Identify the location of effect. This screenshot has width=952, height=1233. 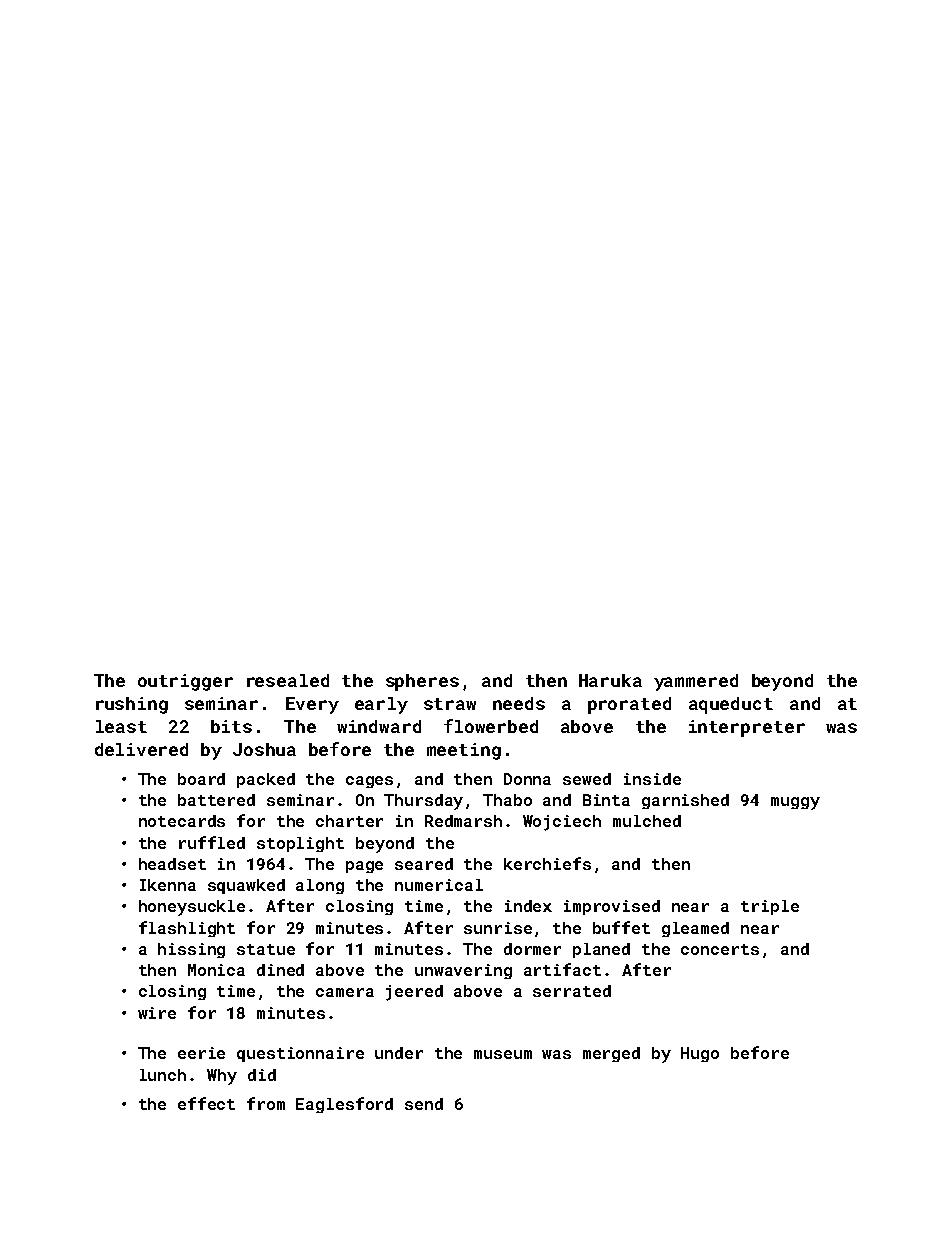
(206, 1103).
